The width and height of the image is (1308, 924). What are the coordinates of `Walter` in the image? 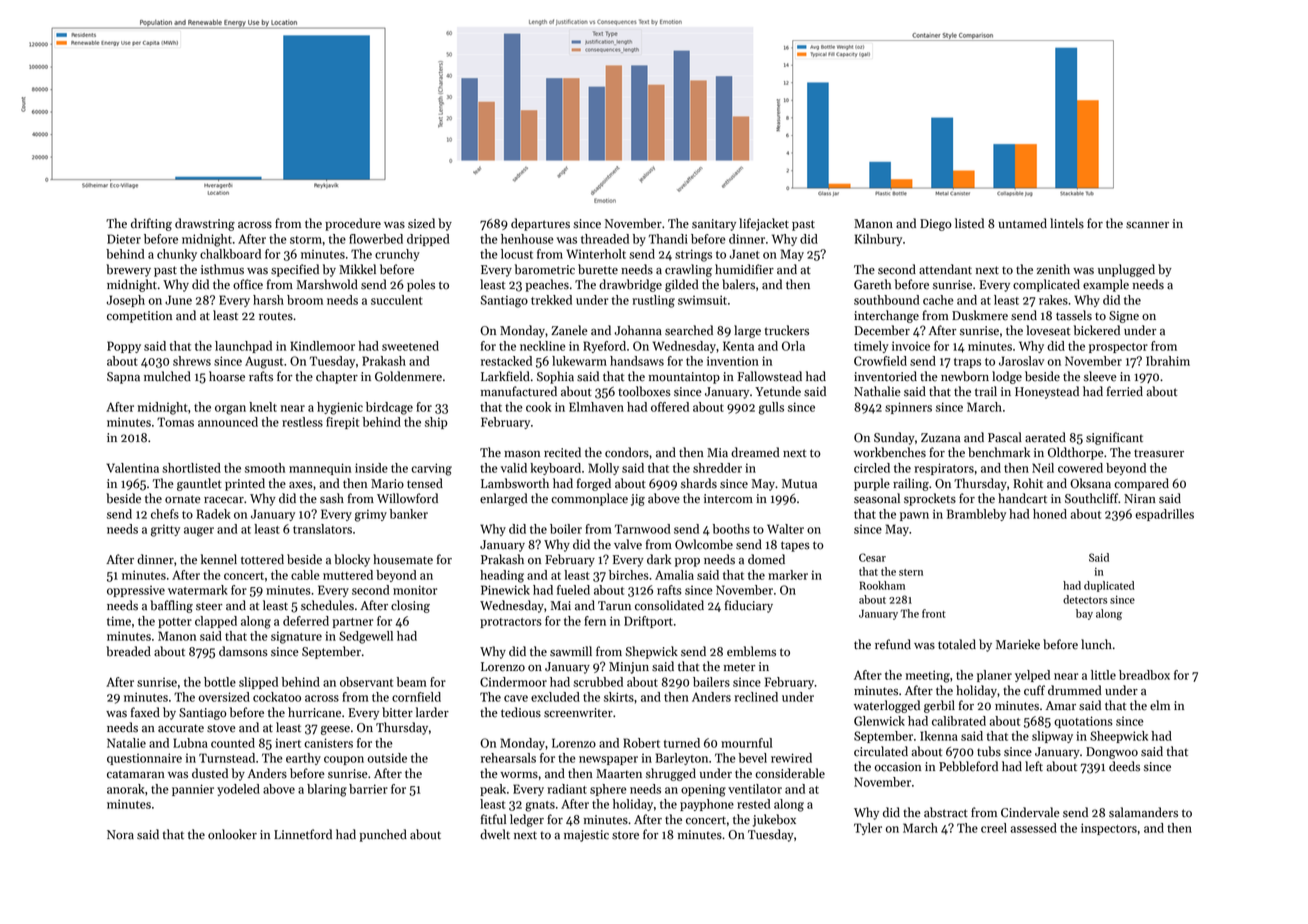 It's located at (785, 529).
